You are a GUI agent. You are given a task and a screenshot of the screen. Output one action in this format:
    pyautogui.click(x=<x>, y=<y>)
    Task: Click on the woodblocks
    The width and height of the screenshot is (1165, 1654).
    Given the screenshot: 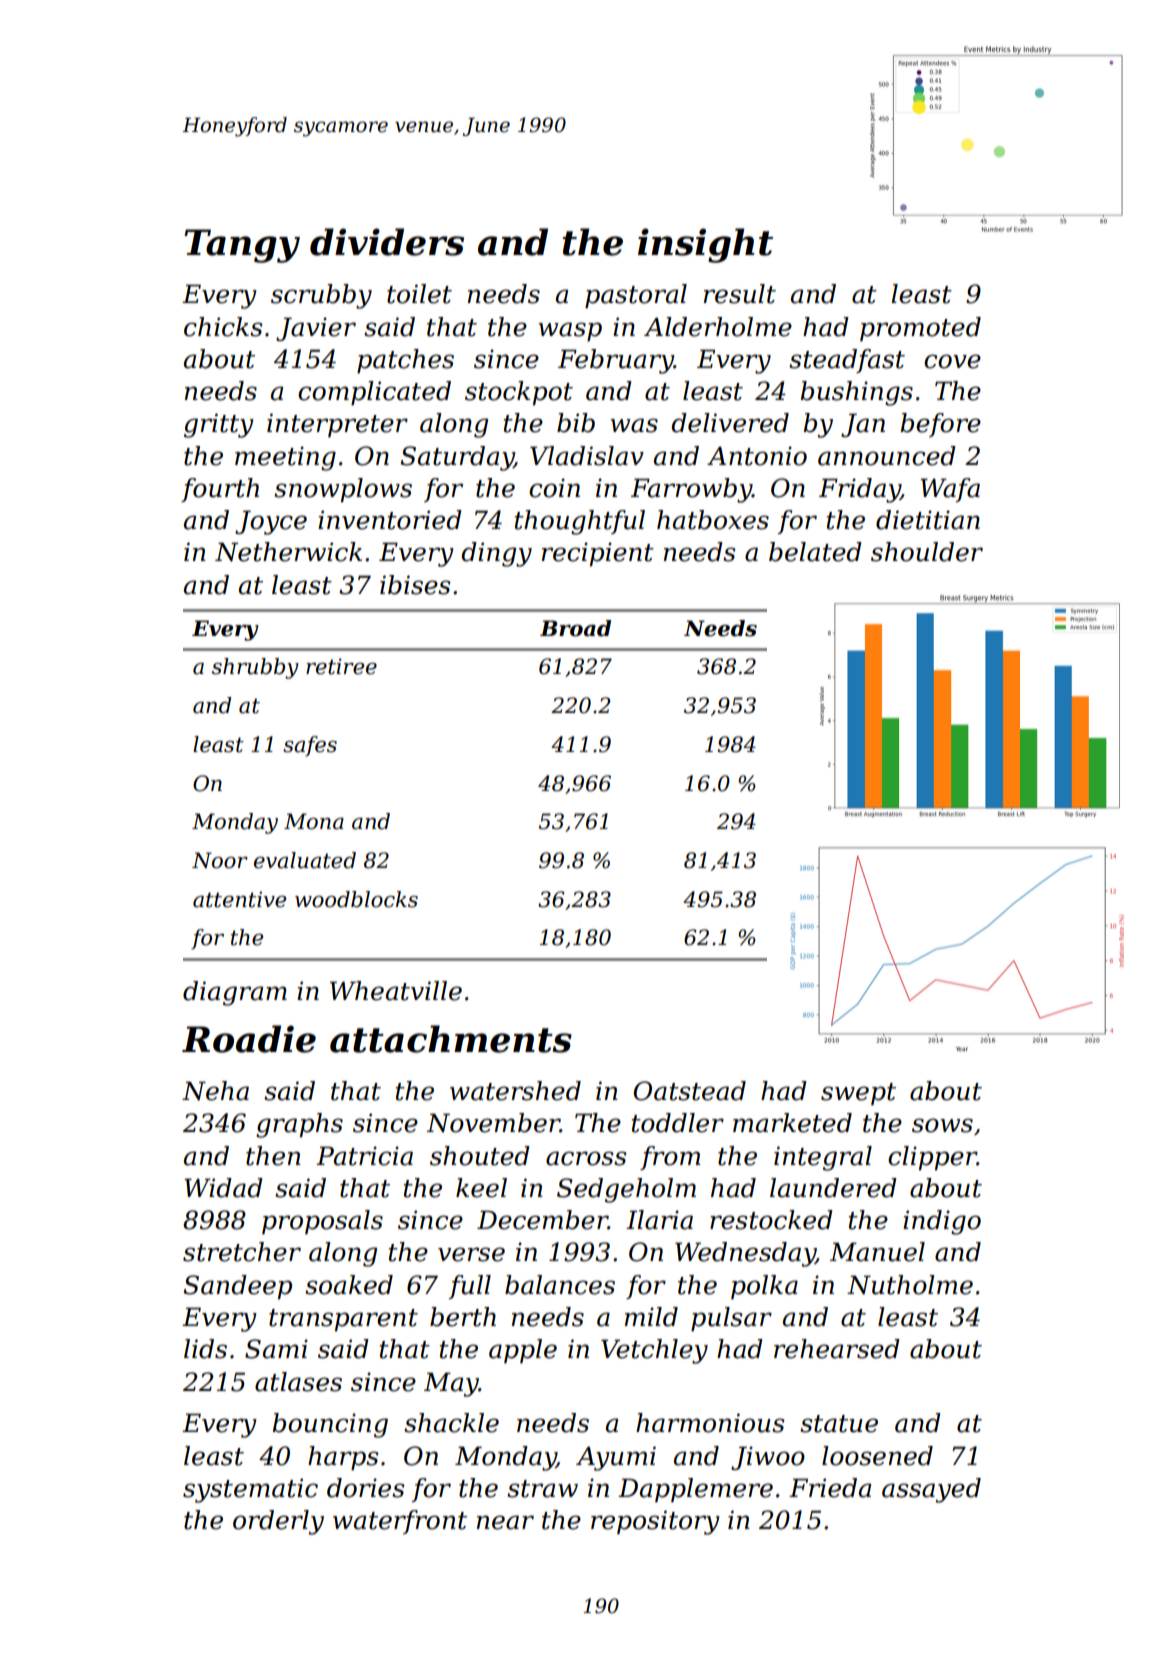 What is the action you would take?
    pyautogui.click(x=356, y=899)
